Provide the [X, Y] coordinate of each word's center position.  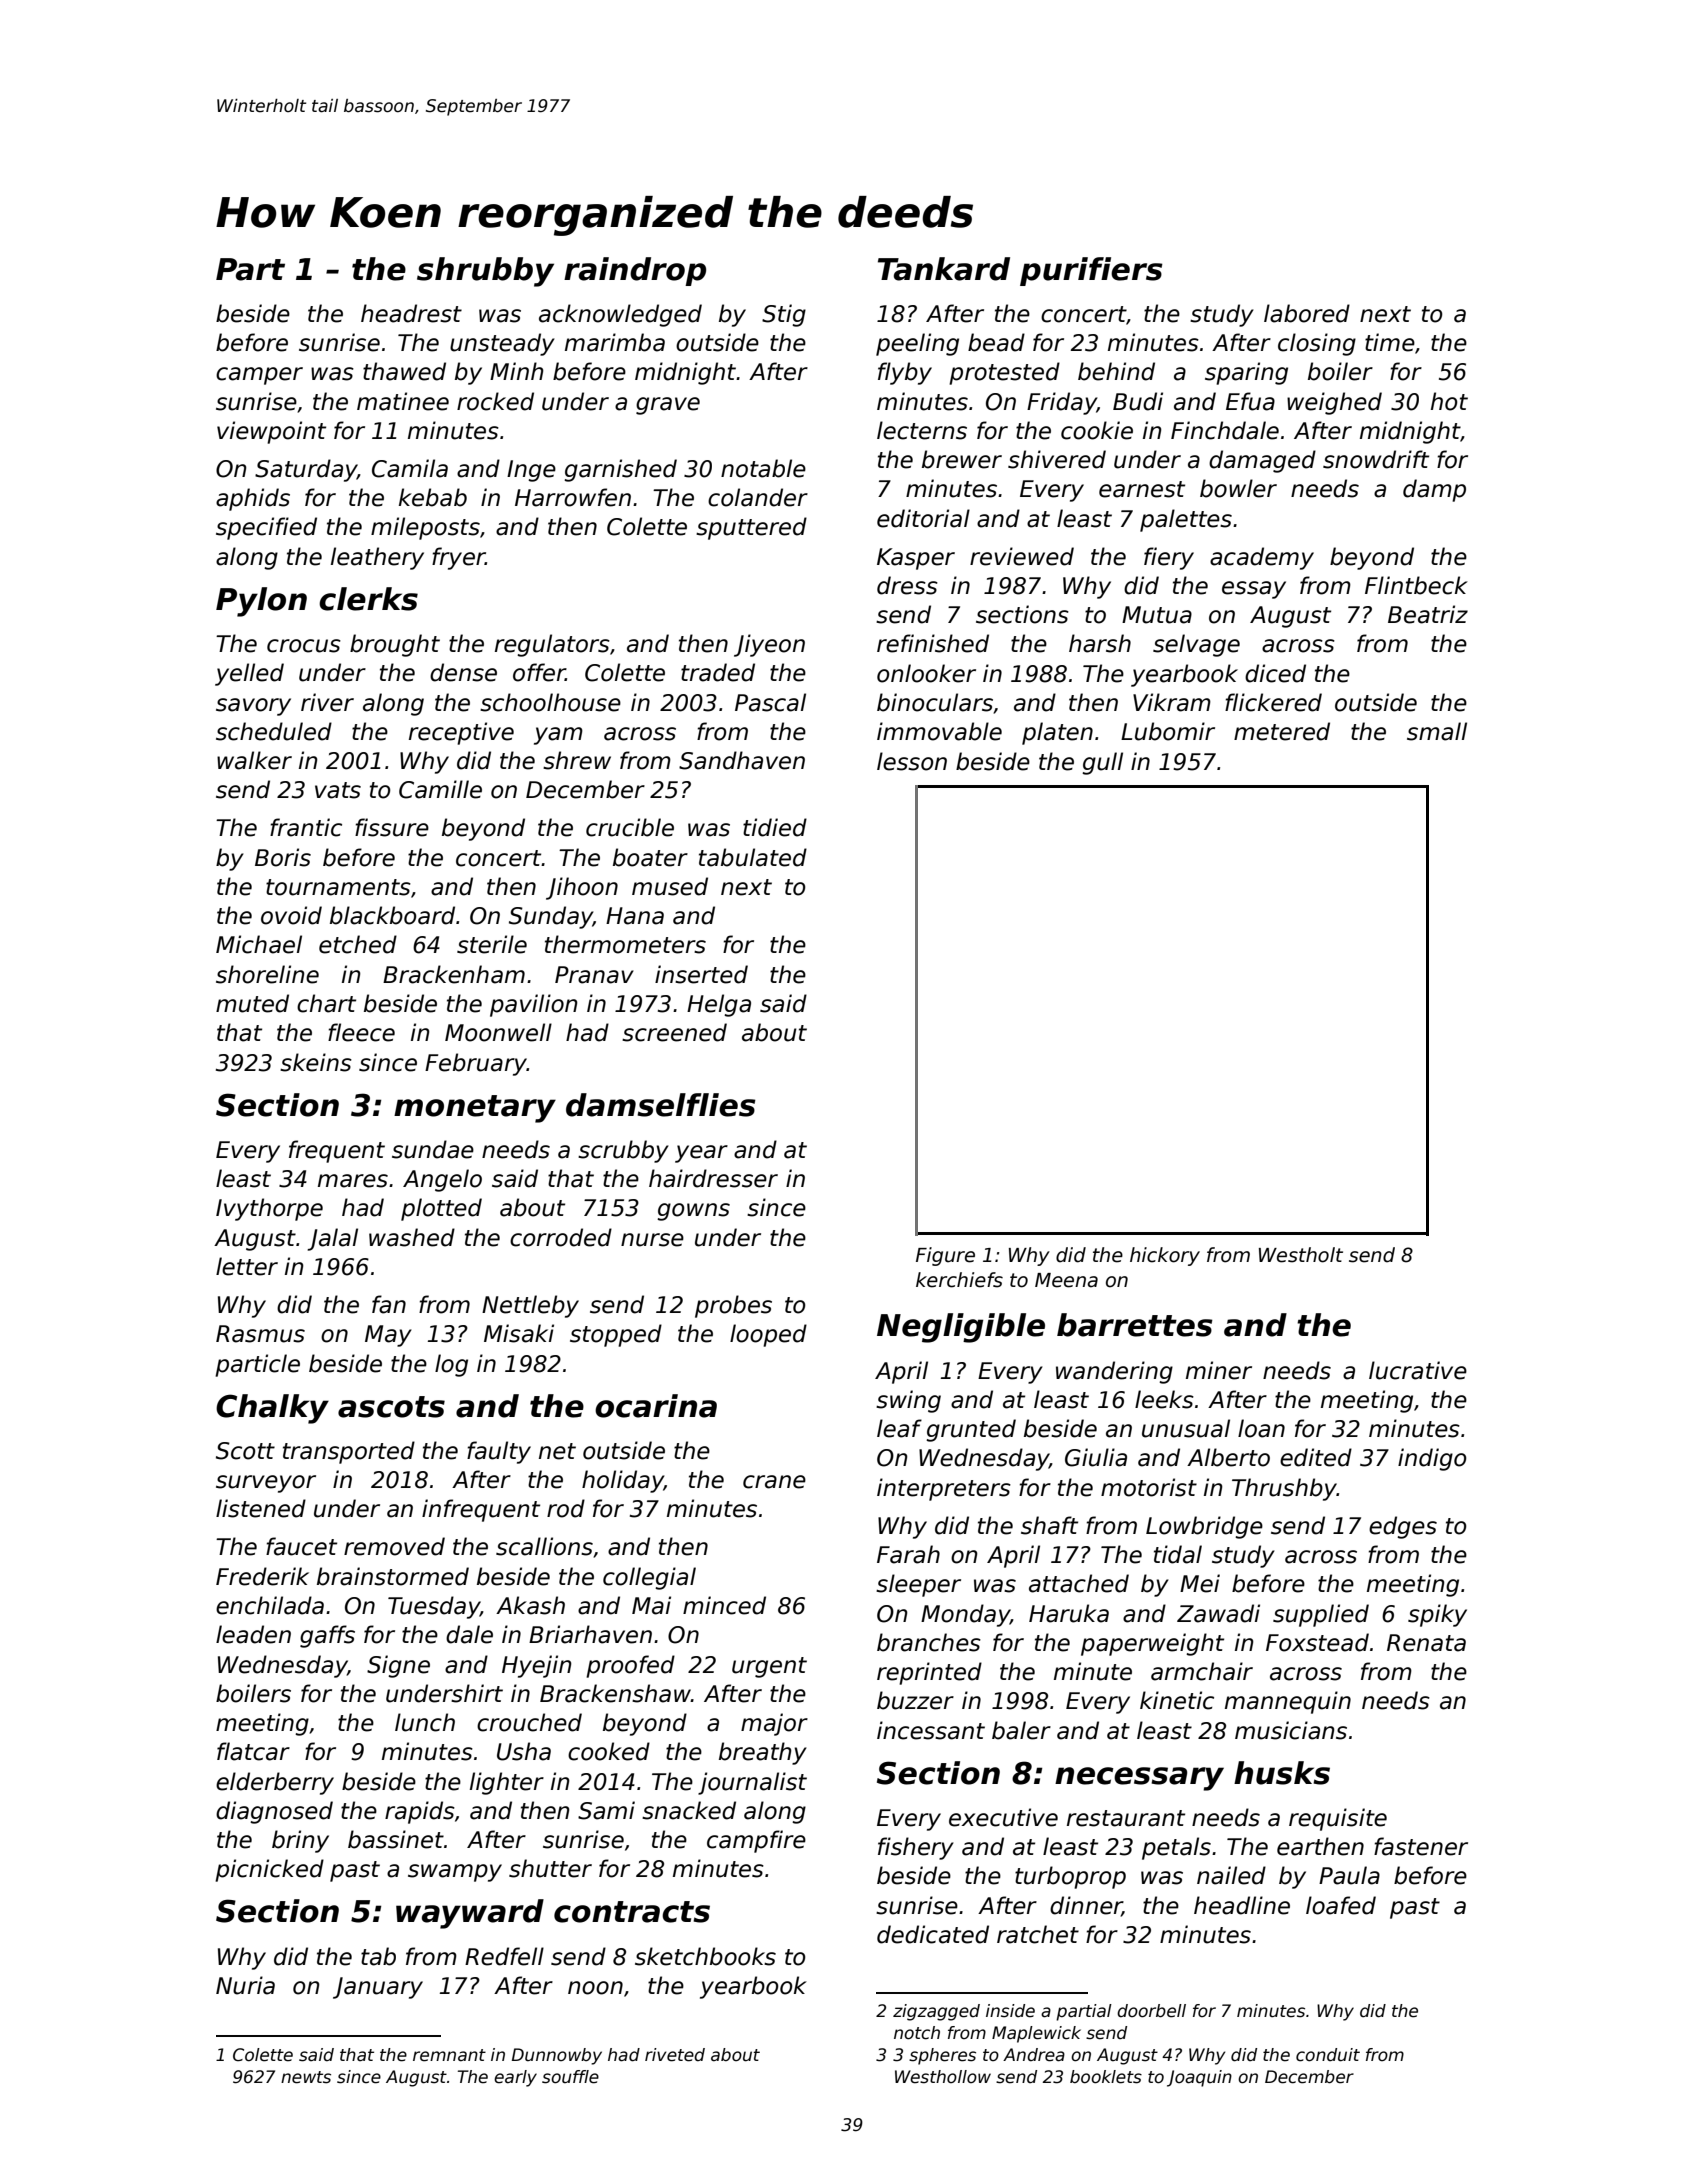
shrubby [485, 272]
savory [253, 707]
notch [917, 2033]
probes [733, 1306]
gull [1102, 763]
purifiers [1091, 271]
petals [1176, 1848]
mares [353, 1181]
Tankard [944, 269]
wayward [470, 1914]
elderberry [275, 1783]
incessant [931, 1730]
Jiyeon [769, 645]
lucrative [1418, 1370]
